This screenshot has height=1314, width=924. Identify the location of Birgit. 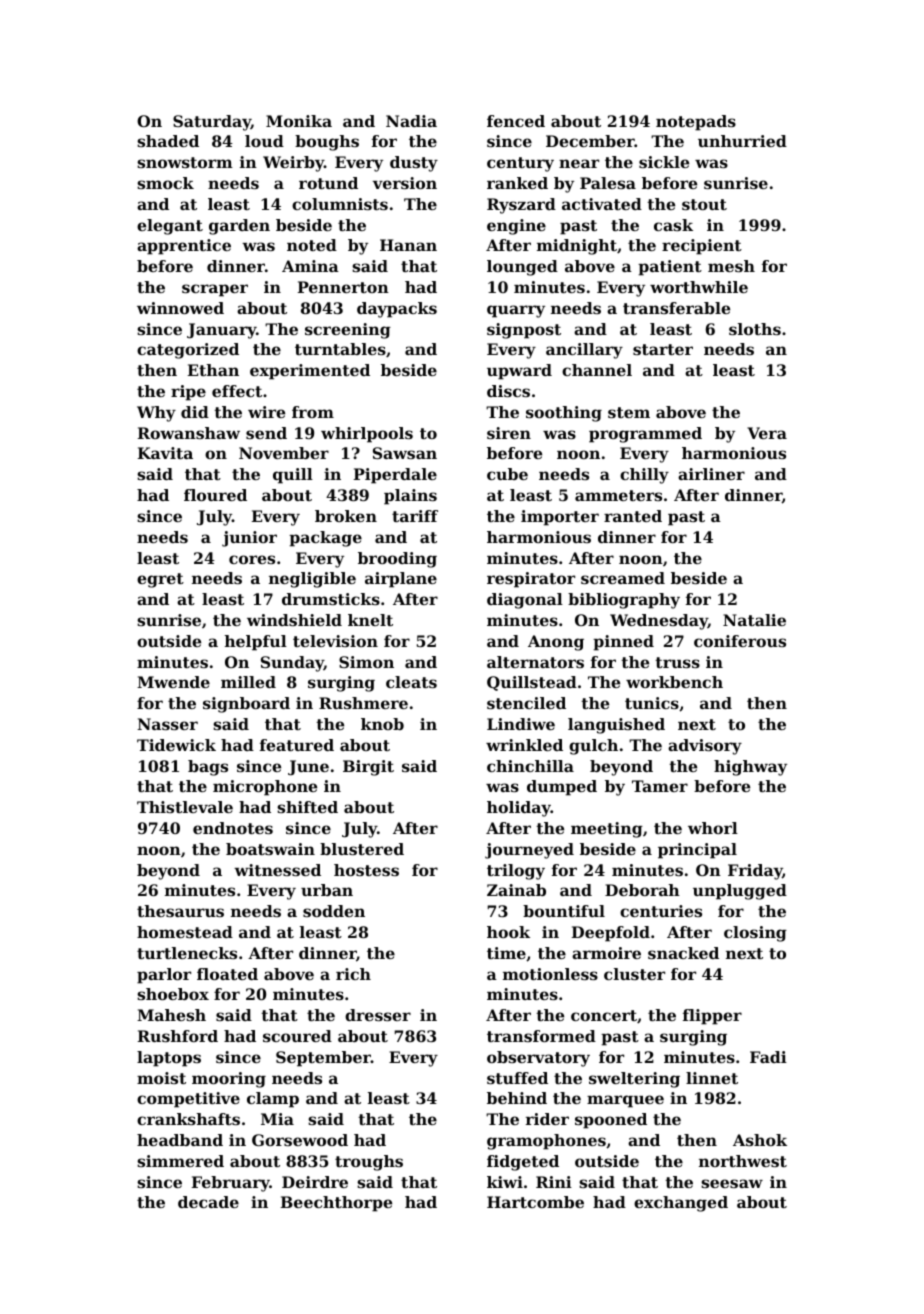
(368, 768).
